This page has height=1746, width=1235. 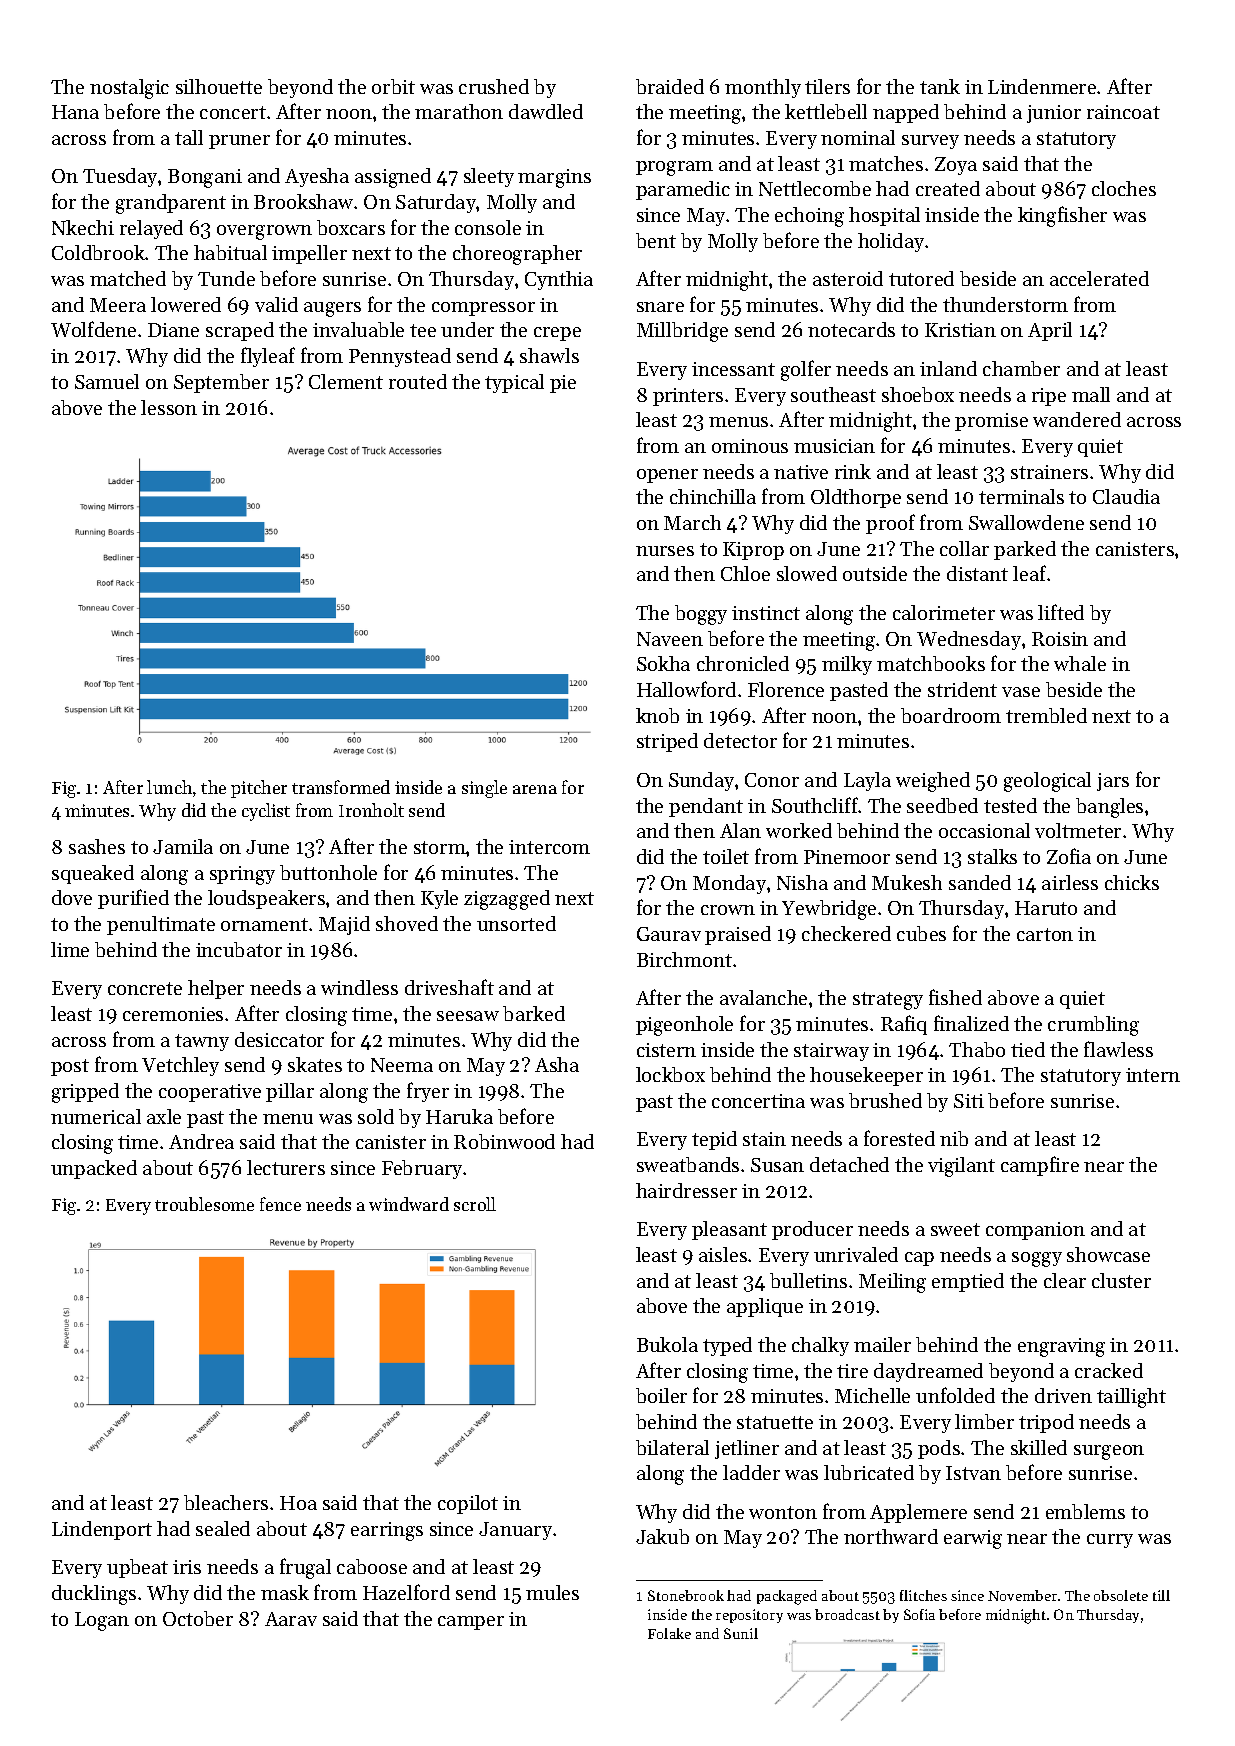 What do you see at coordinates (853, 471) in the page?
I see `rink` at bounding box center [853, 471].
